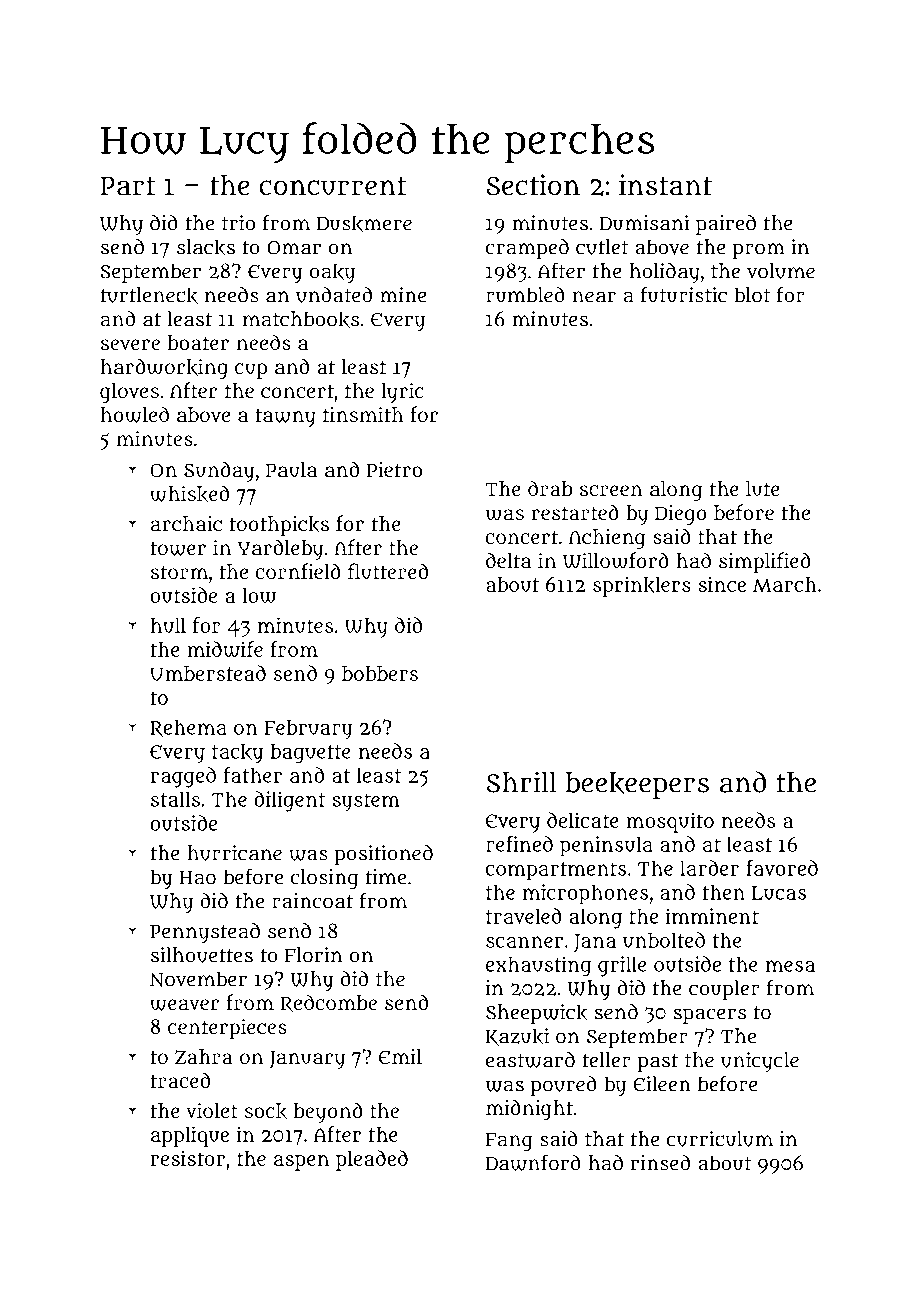 This screenshot has width=924, height=1314. Describe the element at coordinates (759, 251) in the screenshot. I see `prom` at that location.
